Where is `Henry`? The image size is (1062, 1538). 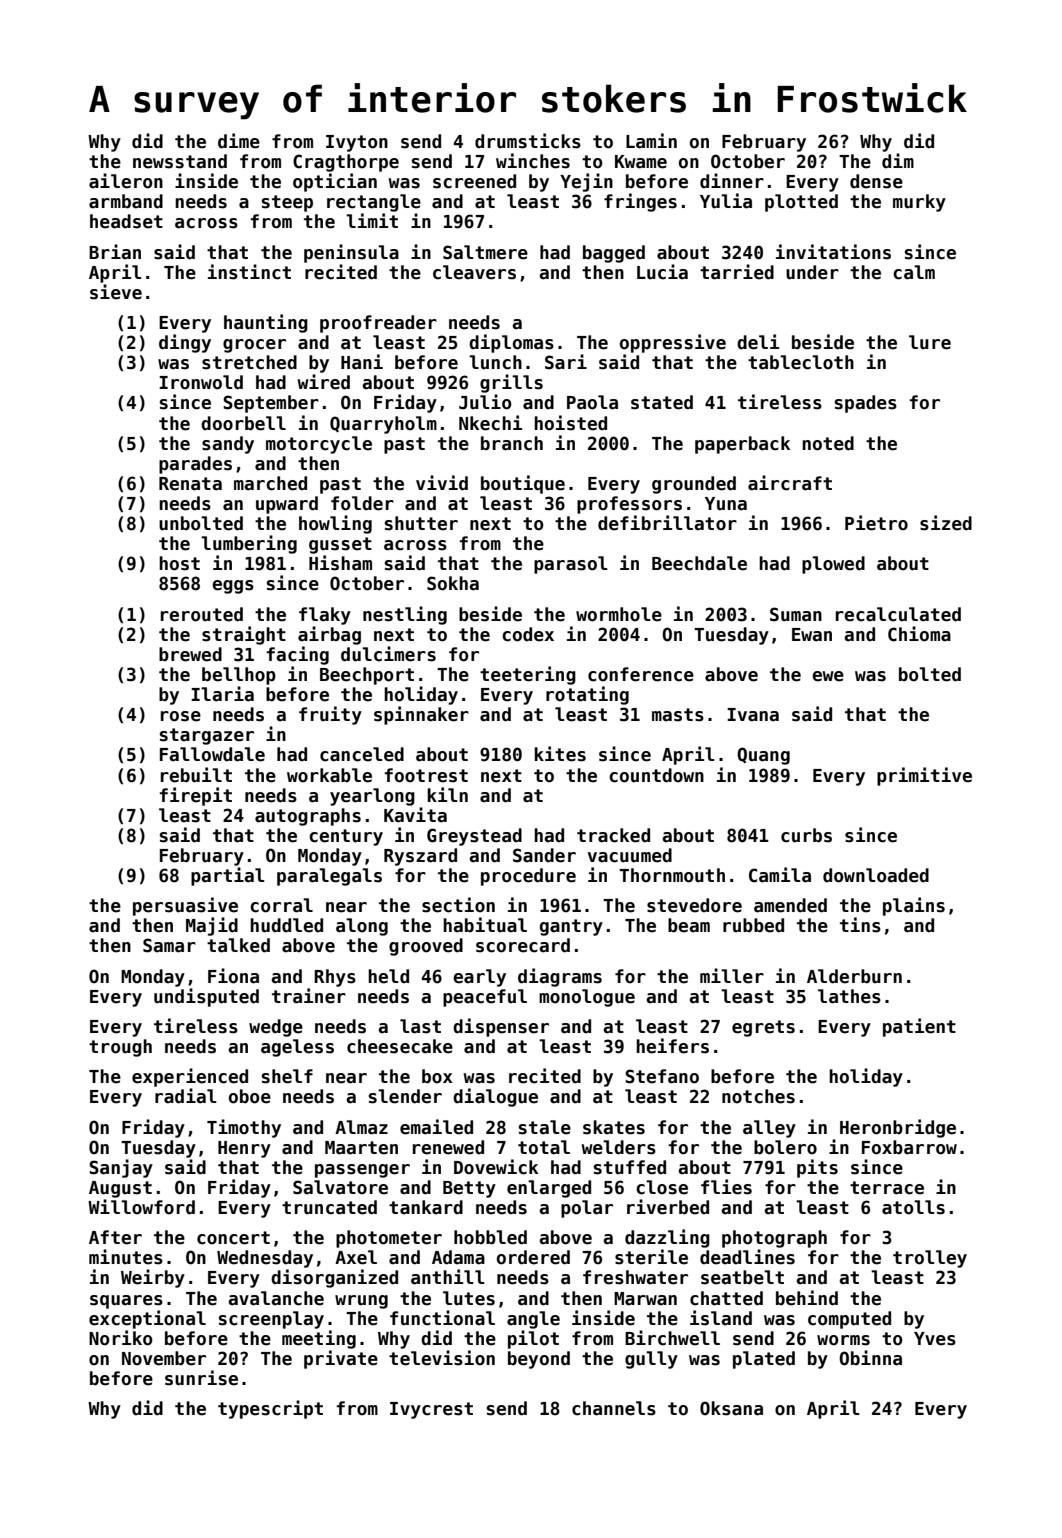
Henry is located at coordinates (244, 1149).
